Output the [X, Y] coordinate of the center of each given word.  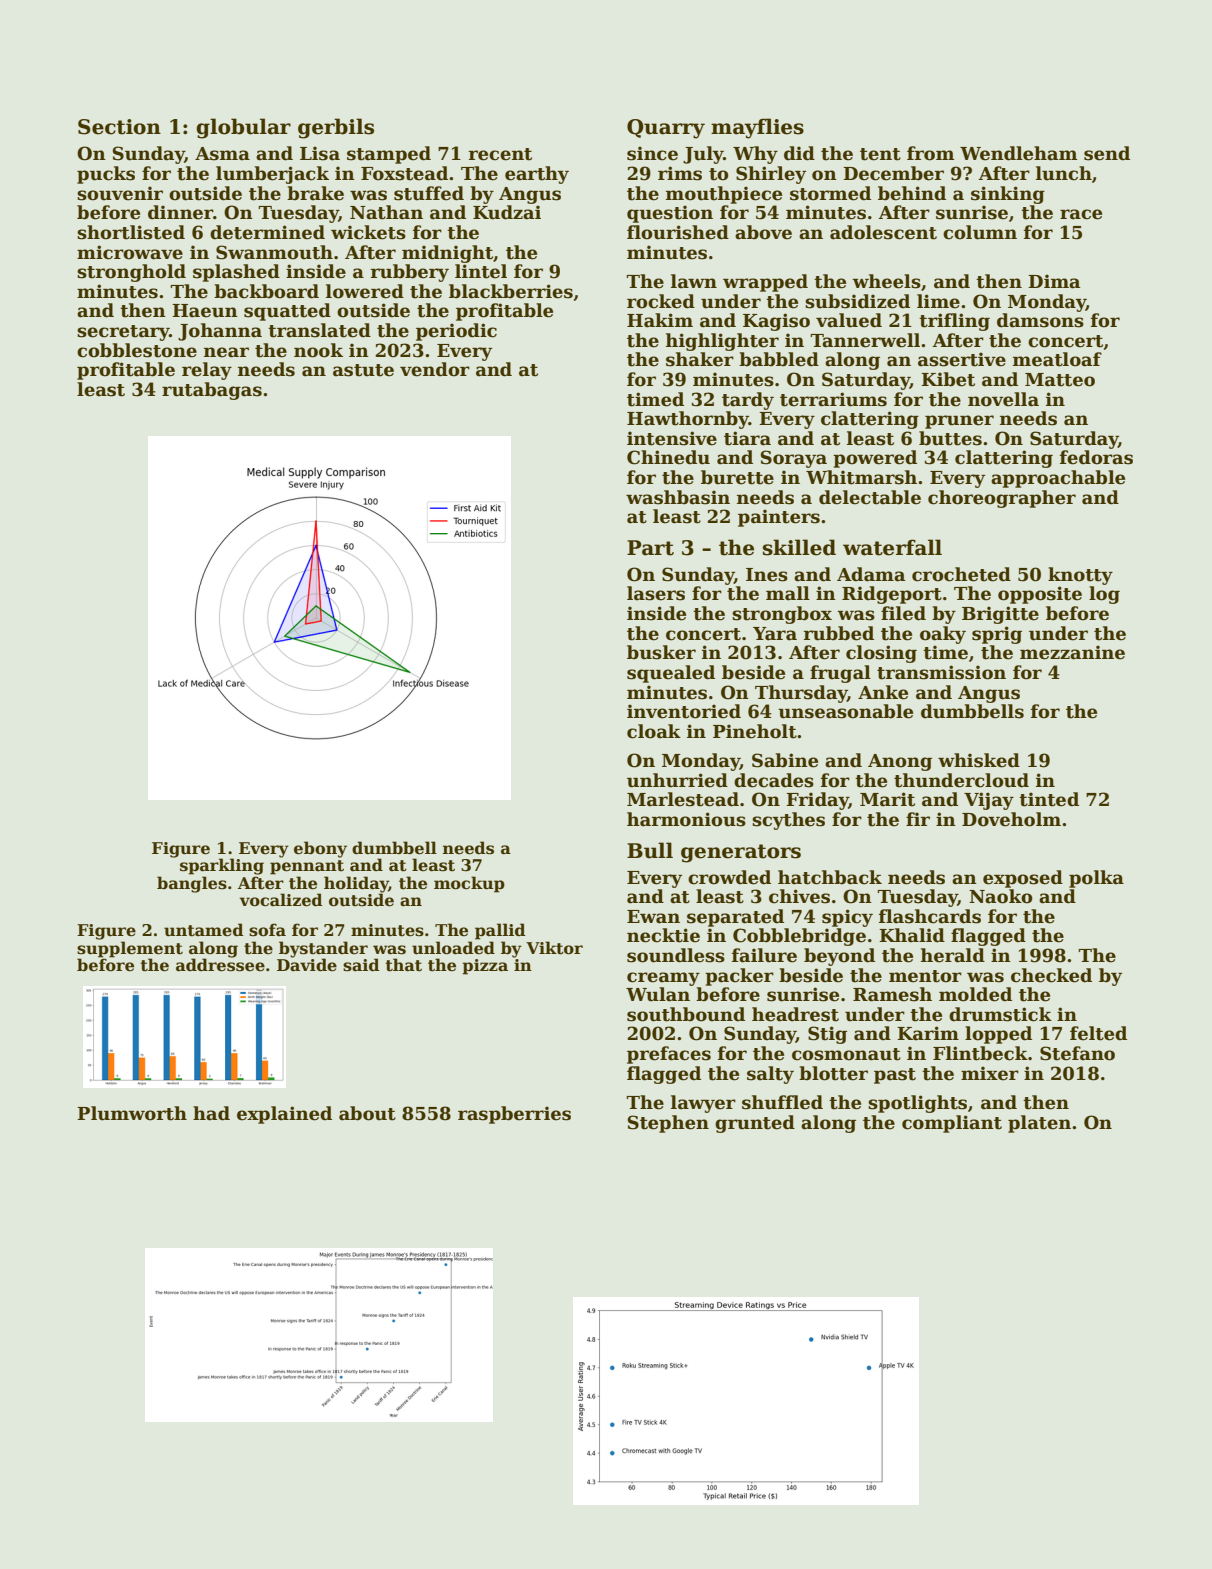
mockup [469, 884]
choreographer [1002, 499]
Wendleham [1018, 153]
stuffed [429, 193]
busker [661, 652]
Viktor [554, 948]
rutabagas [212, 391]
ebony [320, 849]
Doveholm [1011, 819]
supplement [130, 949]
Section [119, 127]
